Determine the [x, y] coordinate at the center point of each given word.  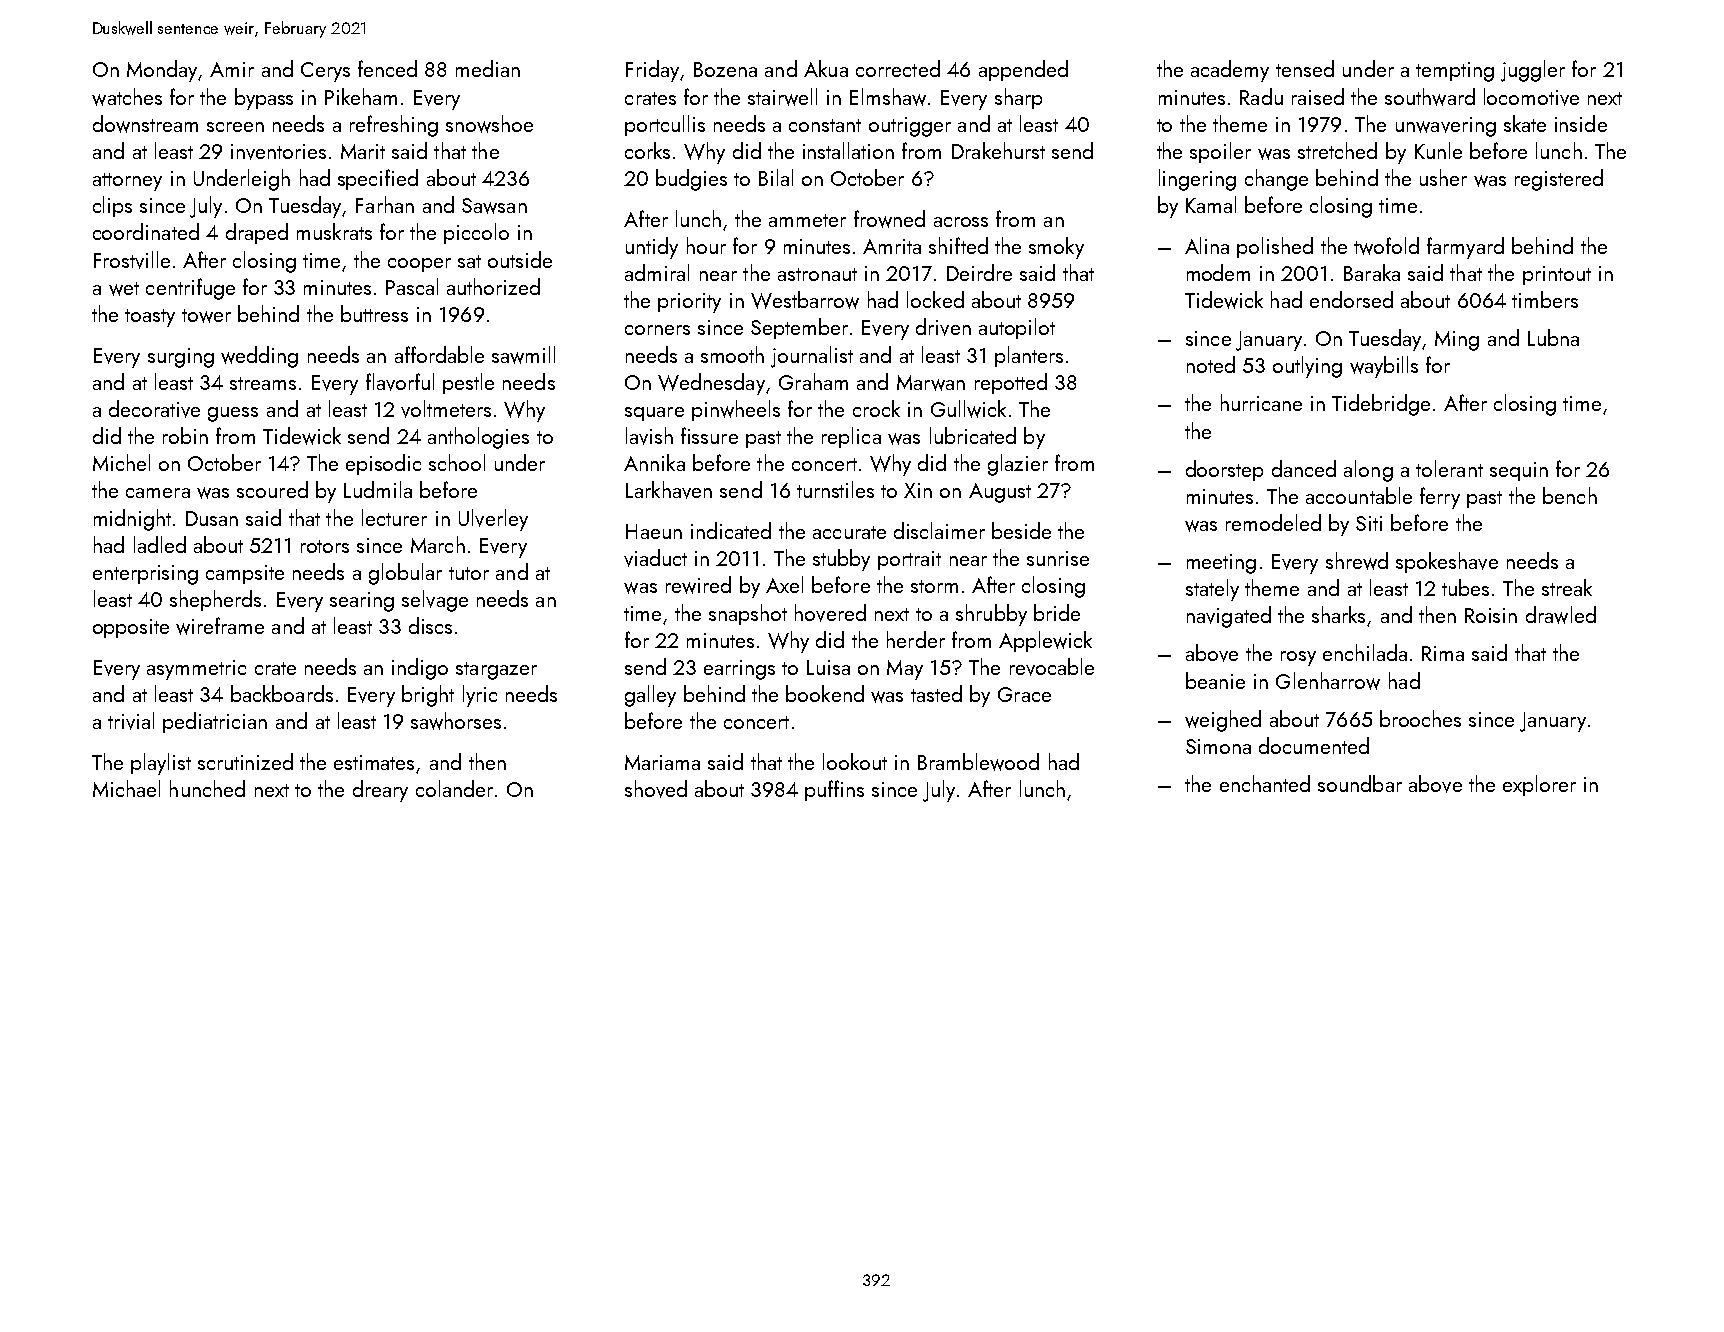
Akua [826, 68]
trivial [131, 721]
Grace [1024, 694]
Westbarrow [805, 300]
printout [1557, 275]
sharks [1338, 614]
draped [257, 233]
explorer [1539, 785]
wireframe [220, 626]
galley [650, 696]
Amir [232, 69]
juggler [1533, 71]
